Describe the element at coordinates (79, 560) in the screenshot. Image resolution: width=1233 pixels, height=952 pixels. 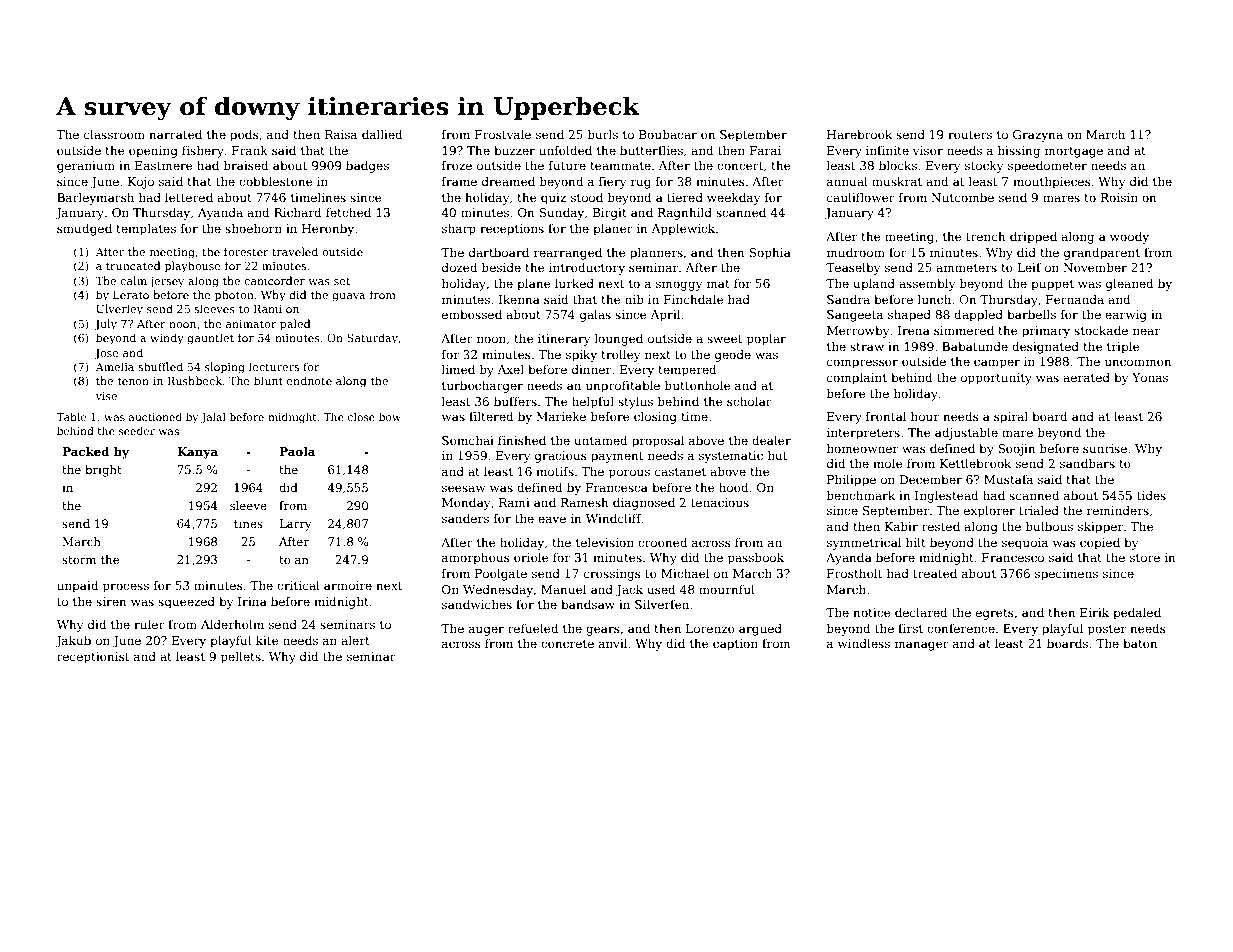
I see `storm` at that location.
